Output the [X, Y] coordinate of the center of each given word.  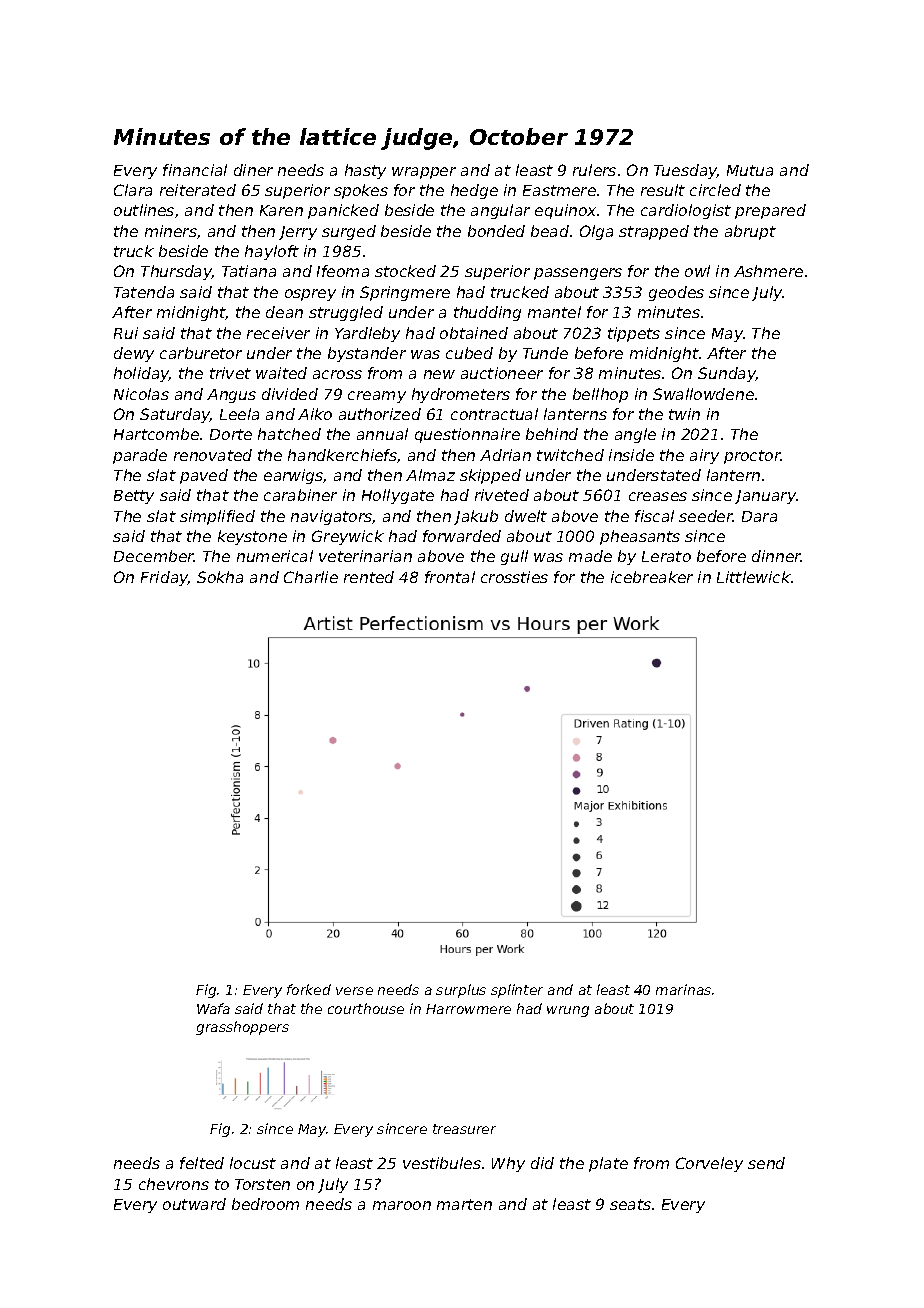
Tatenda [144, 292]
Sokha [220, 577]
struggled [346, 313]
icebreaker [652, 577]
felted [202, 1163]
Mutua [750, 170]
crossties [514, 577]
